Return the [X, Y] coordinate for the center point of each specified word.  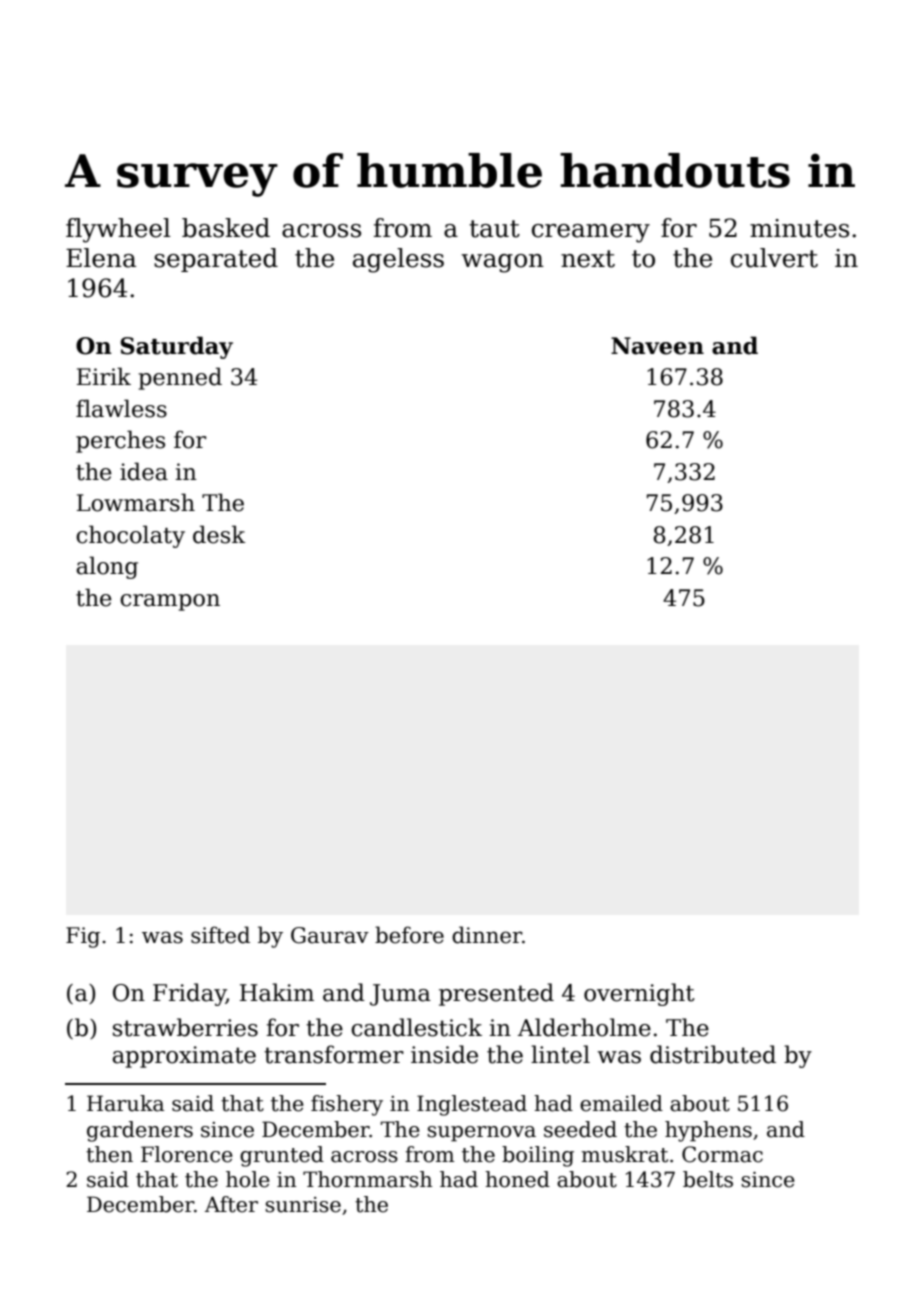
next [588, 259]
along [107, 567]
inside [444, 1054]
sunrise [303, 1205]
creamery [591, 233]
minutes [799, 228]
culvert [774, 258]
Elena [101, 258]
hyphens [708, 1131]
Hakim [277, 992]
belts [708, 1179]
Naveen [657, 346]
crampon [170, 602]
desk [219, 534]
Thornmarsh [368, 1179]
